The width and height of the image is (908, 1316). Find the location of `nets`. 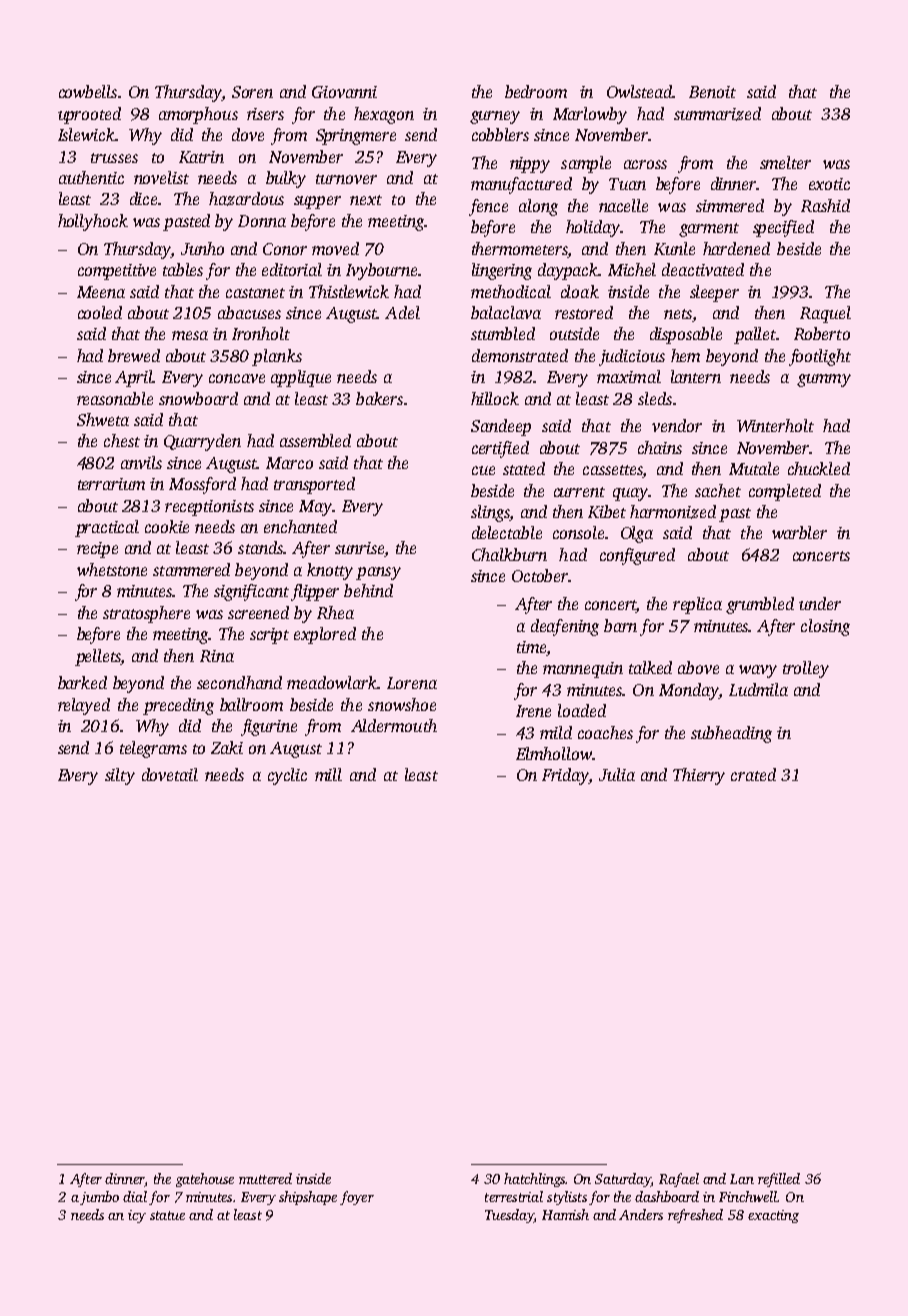

nets is located at coordinates (678, 314).
